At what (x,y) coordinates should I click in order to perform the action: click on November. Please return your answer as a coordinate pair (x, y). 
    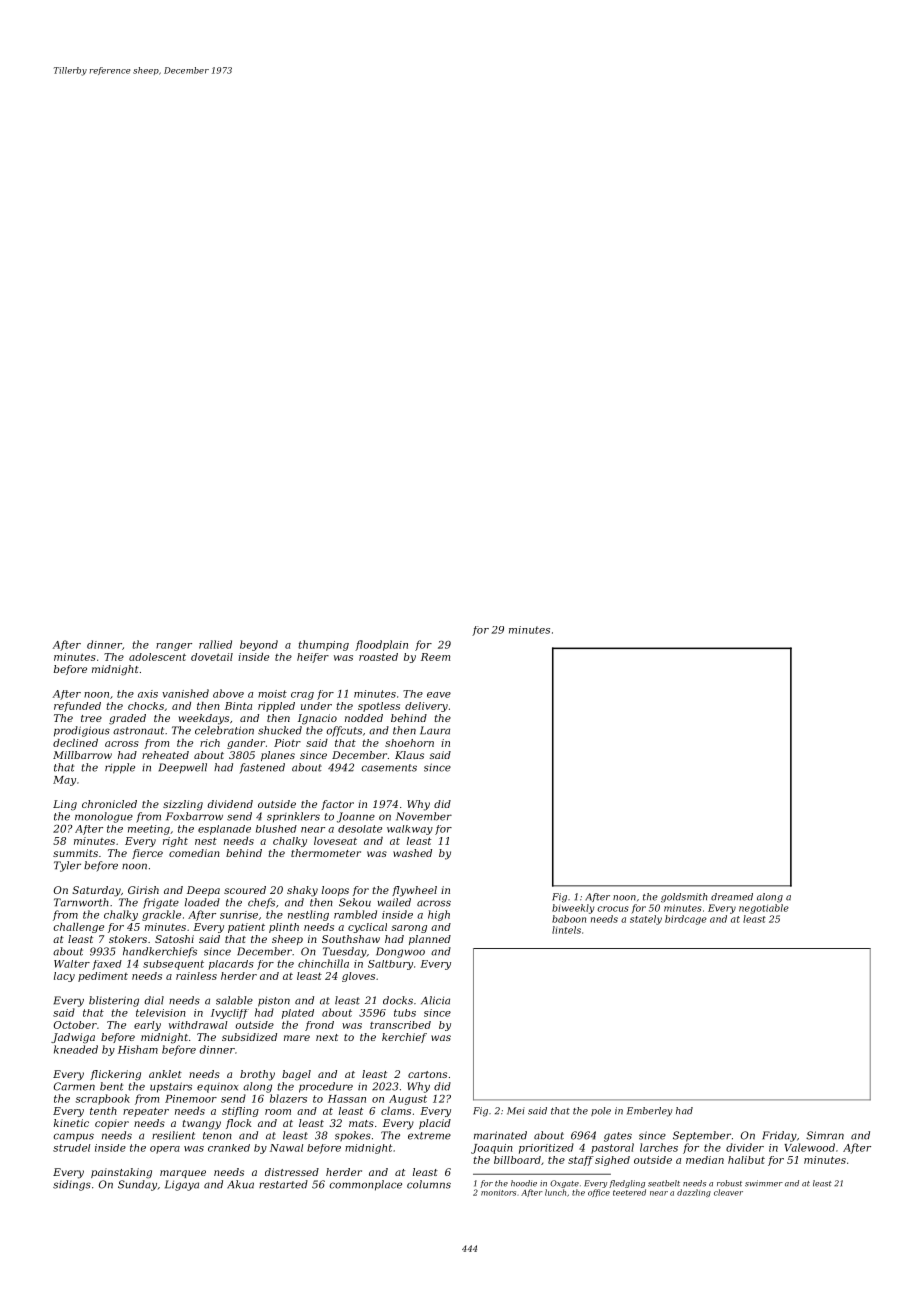
    Looking at the image, I should click on (424, 816).
